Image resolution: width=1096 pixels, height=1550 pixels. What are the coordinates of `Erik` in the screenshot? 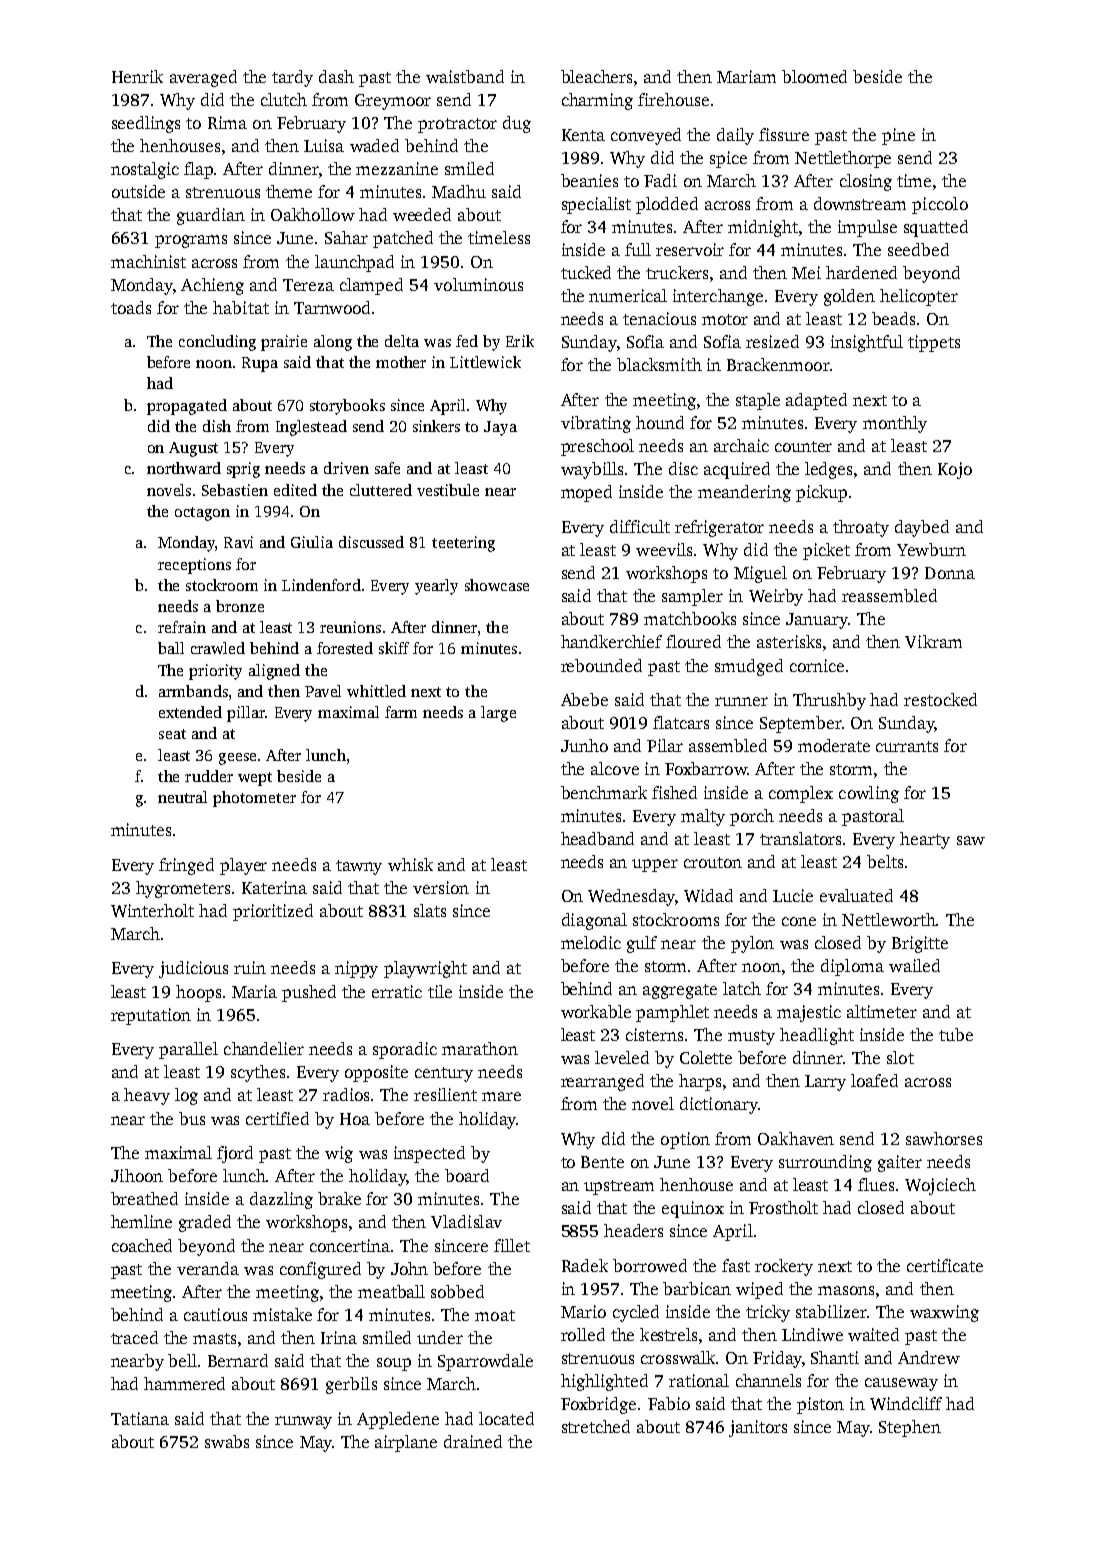 It's located at (520, 341).
